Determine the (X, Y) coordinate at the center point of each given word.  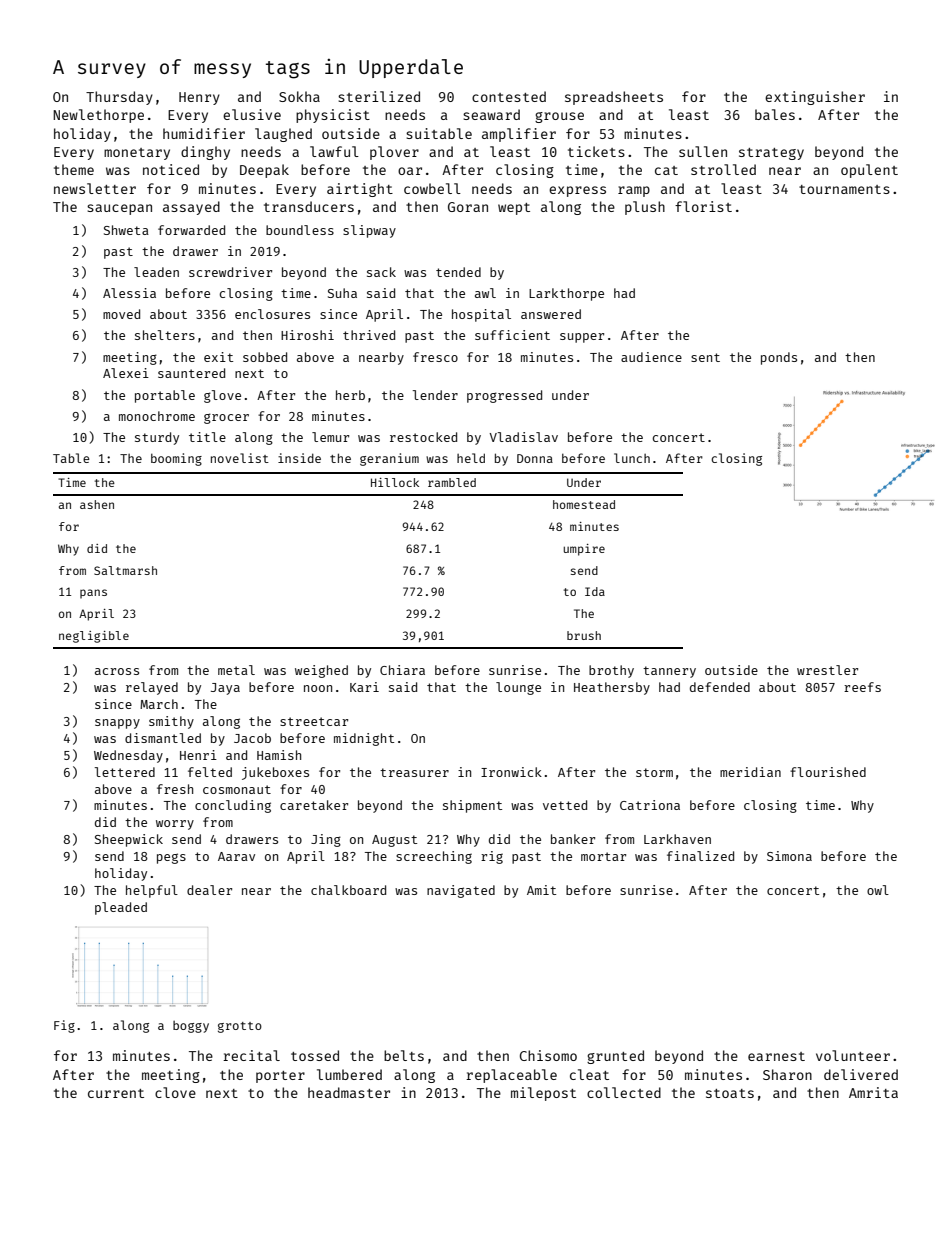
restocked (423, 437)
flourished (828, 772)
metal (236, 670)
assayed (191, 208)
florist (703, 206)
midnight (364, 739)
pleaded (121, 908)
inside (299, 458)
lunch (632, 458)
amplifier (519, 135)
